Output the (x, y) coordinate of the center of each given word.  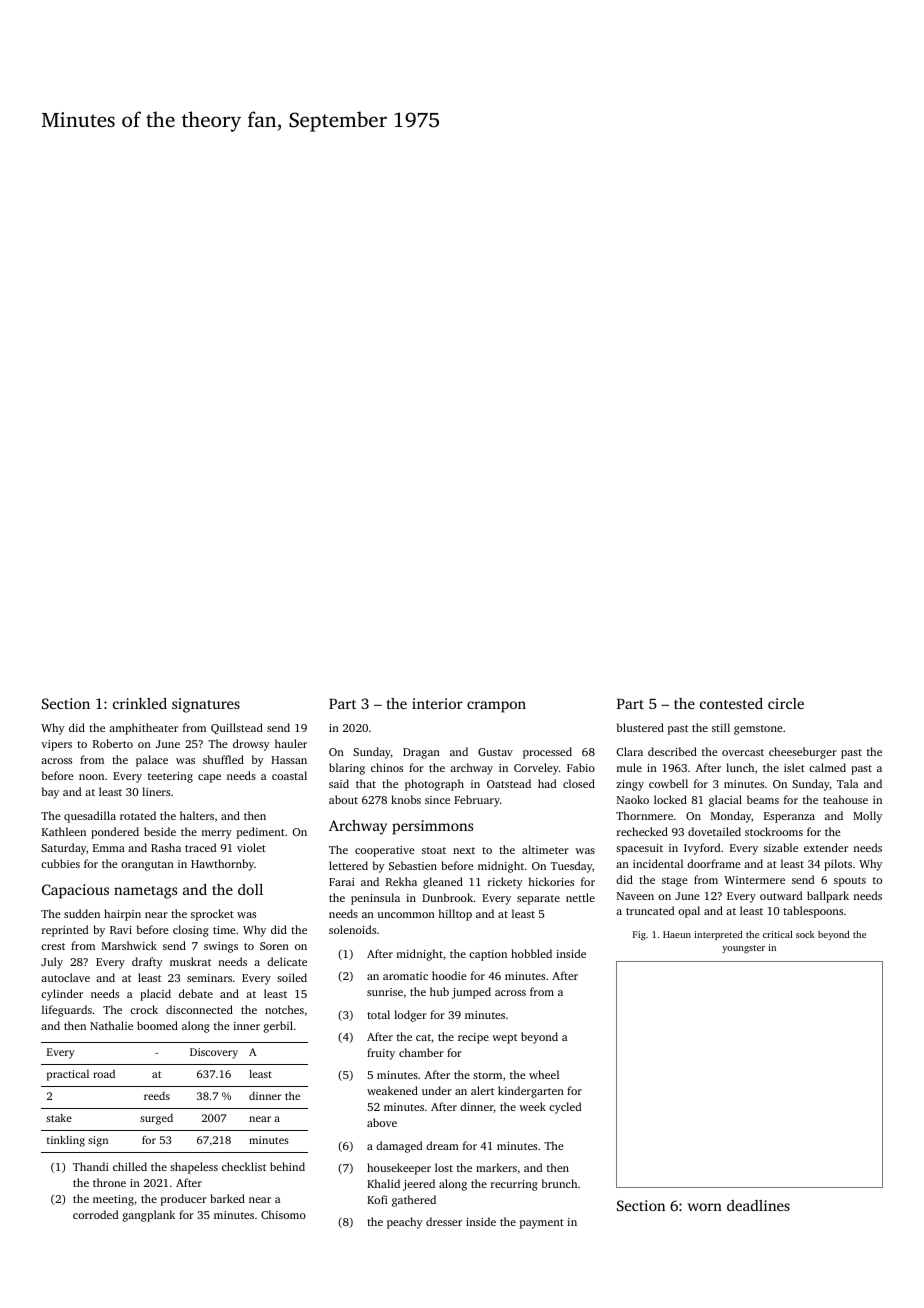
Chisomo (283, 1214)
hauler (291, 743)
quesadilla (90, 817)
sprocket (212, 915)
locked (670, 799)
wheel (544, 1074)
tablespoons (813, 912)
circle (786, 703)
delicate (287, 961)
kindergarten (531, 1092)
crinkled (140, 703)
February (477, 801)
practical (68, 1075)
